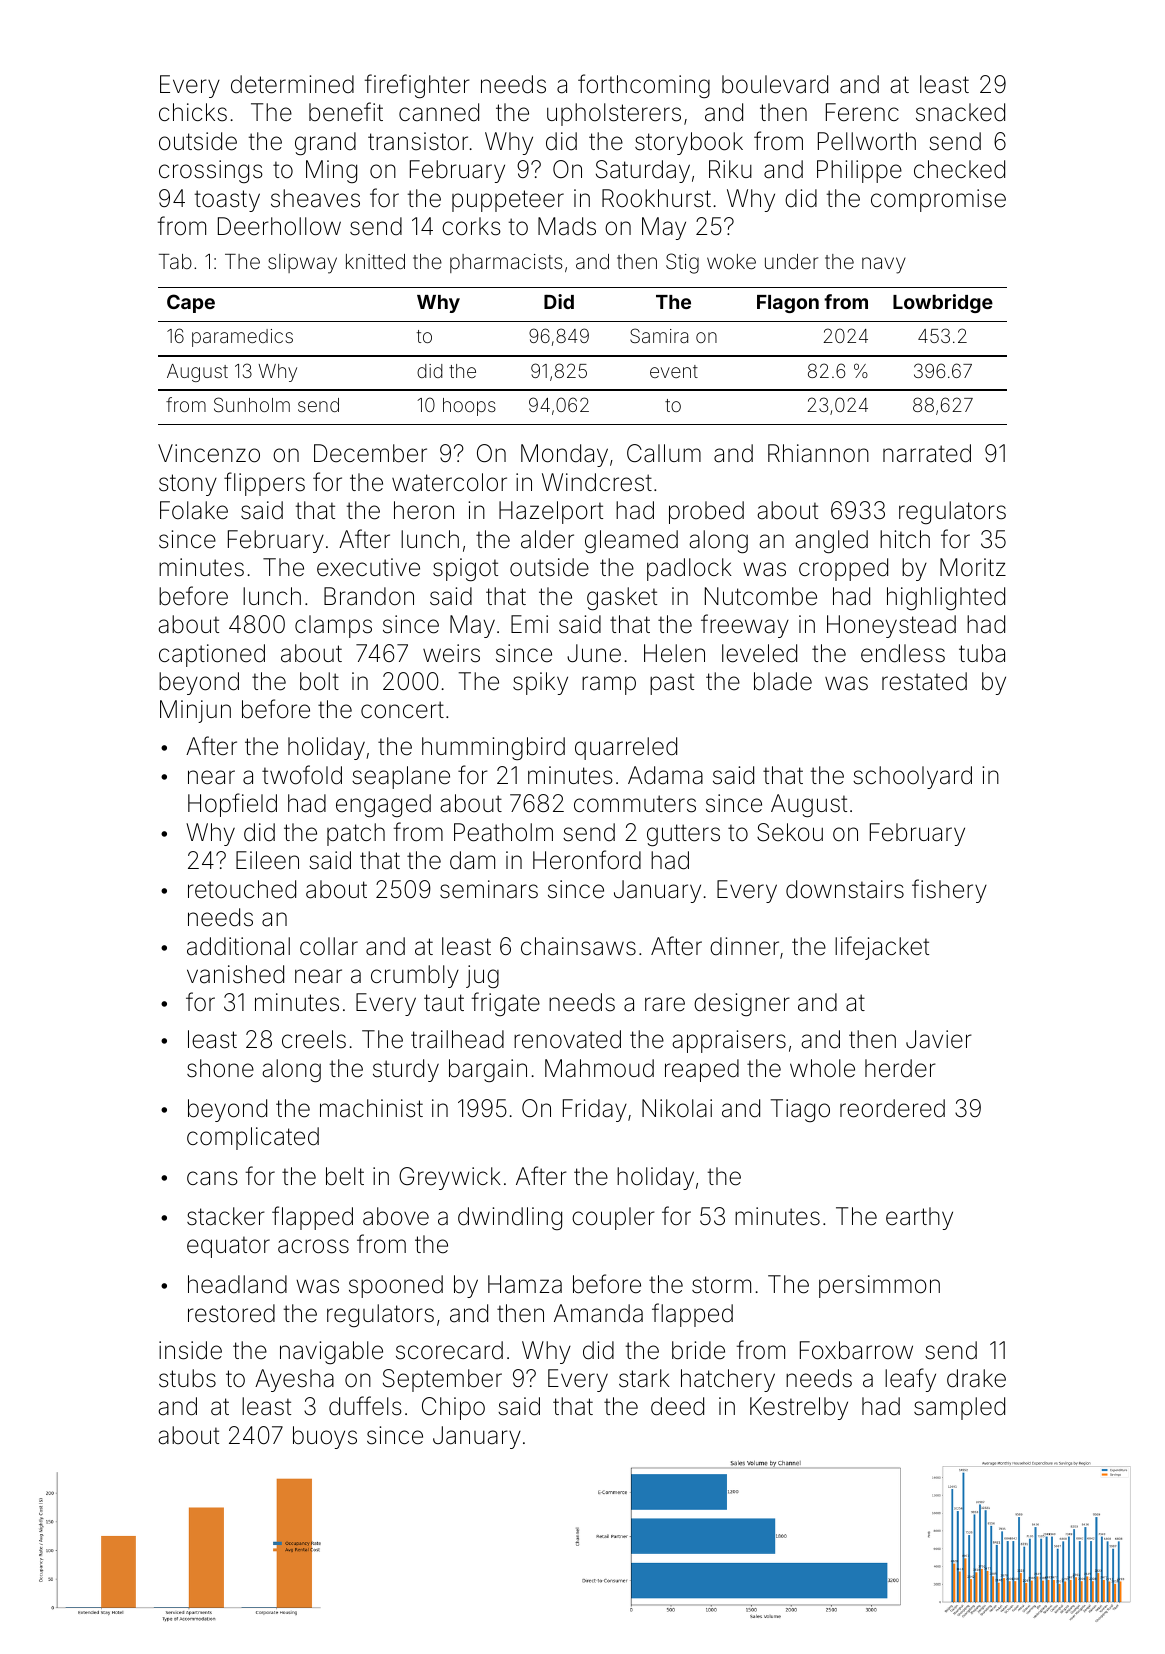 This document has height=1654, width=1165. Describe the element at coordinates (960, 112) in the document. I see `snacked` at that location.
